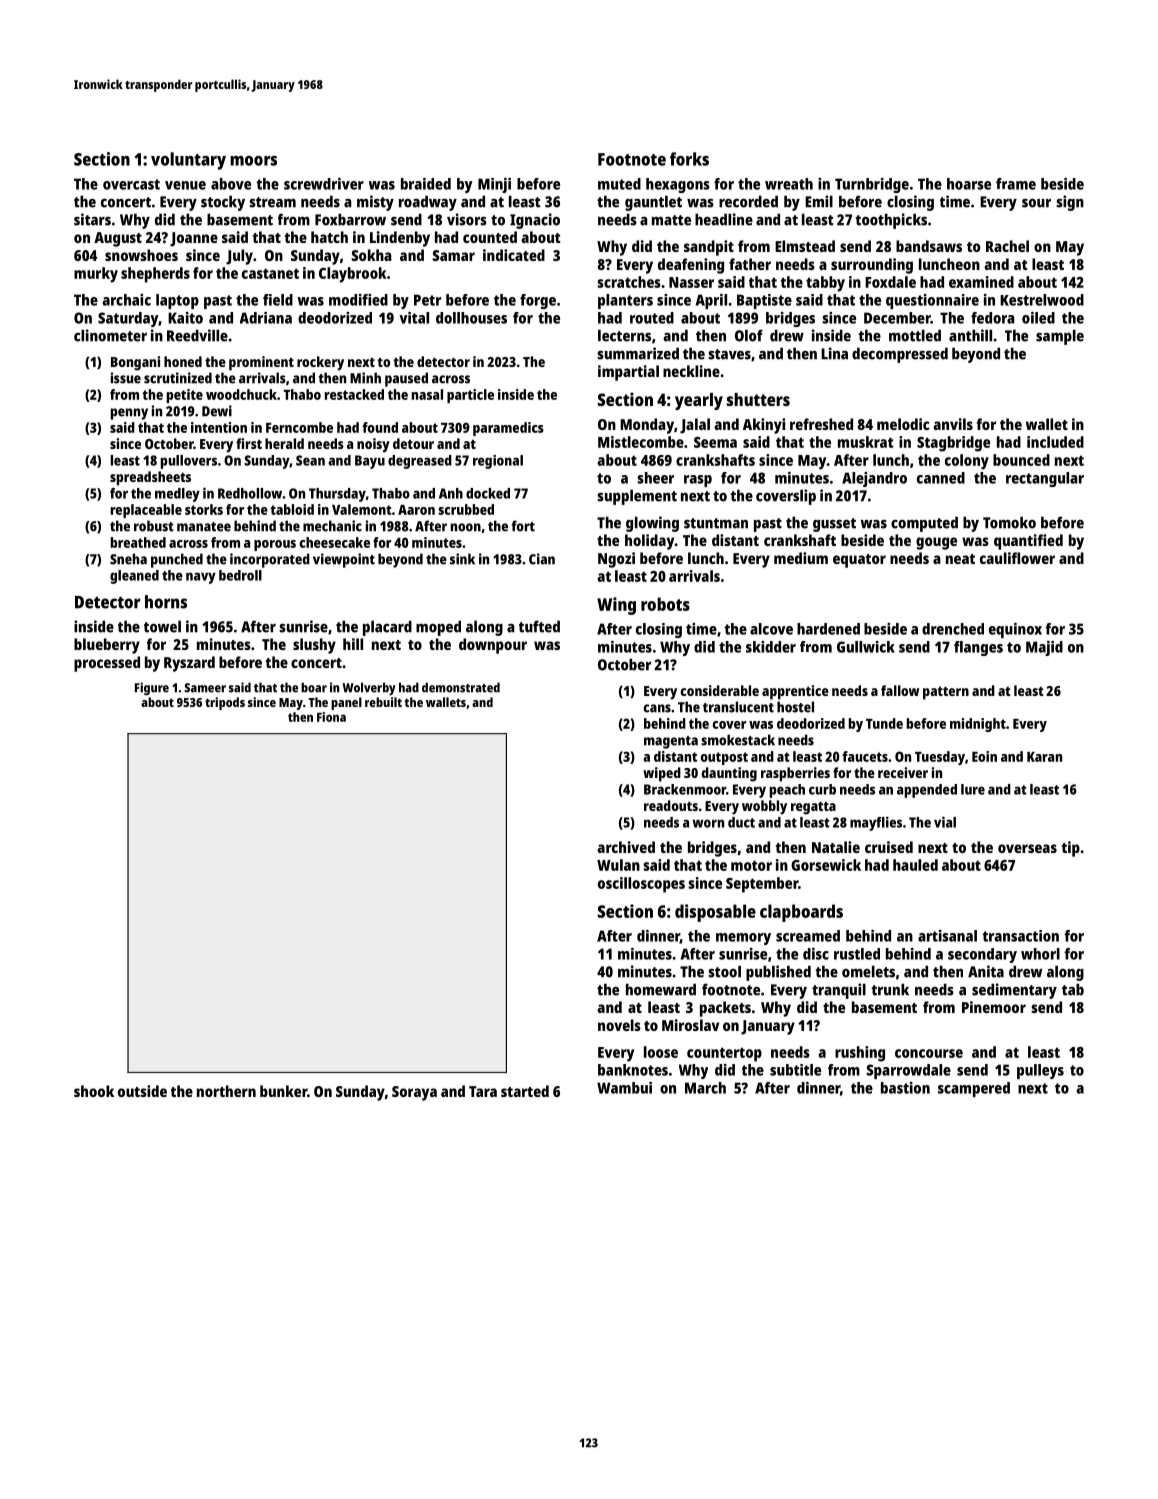 The image size is (1158, 1499). I want to click on Monday, so click(647, 426).
